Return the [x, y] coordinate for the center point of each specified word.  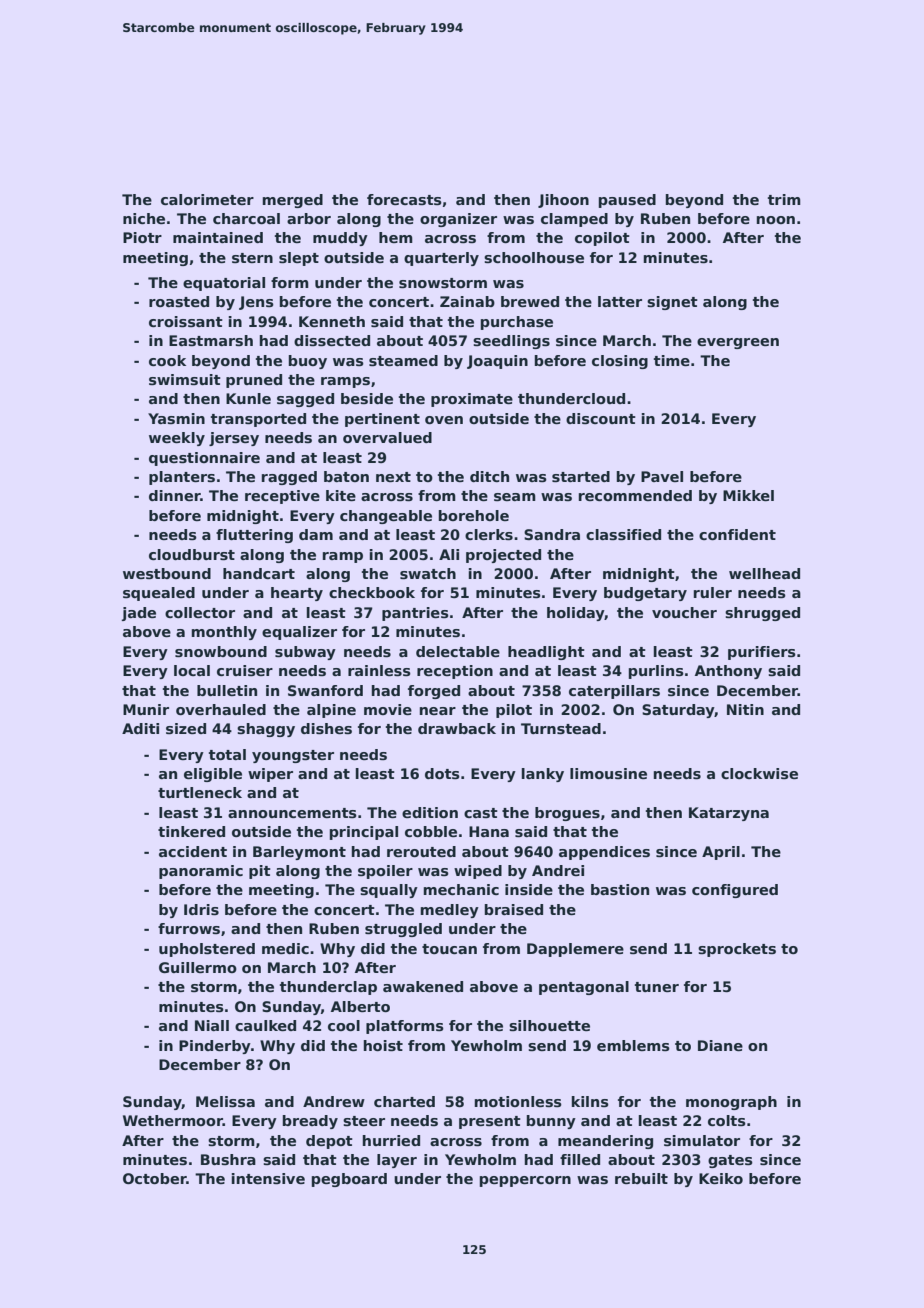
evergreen [738, 343]
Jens [256, 303]
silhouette [549, 1025]
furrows [189, 928]
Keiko [721, 1178]
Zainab [467, 301]
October [155, 1178]
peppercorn [525, 1181]
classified [623, 534]
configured [735, 891]
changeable [386, 517]
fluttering [254, 536]
